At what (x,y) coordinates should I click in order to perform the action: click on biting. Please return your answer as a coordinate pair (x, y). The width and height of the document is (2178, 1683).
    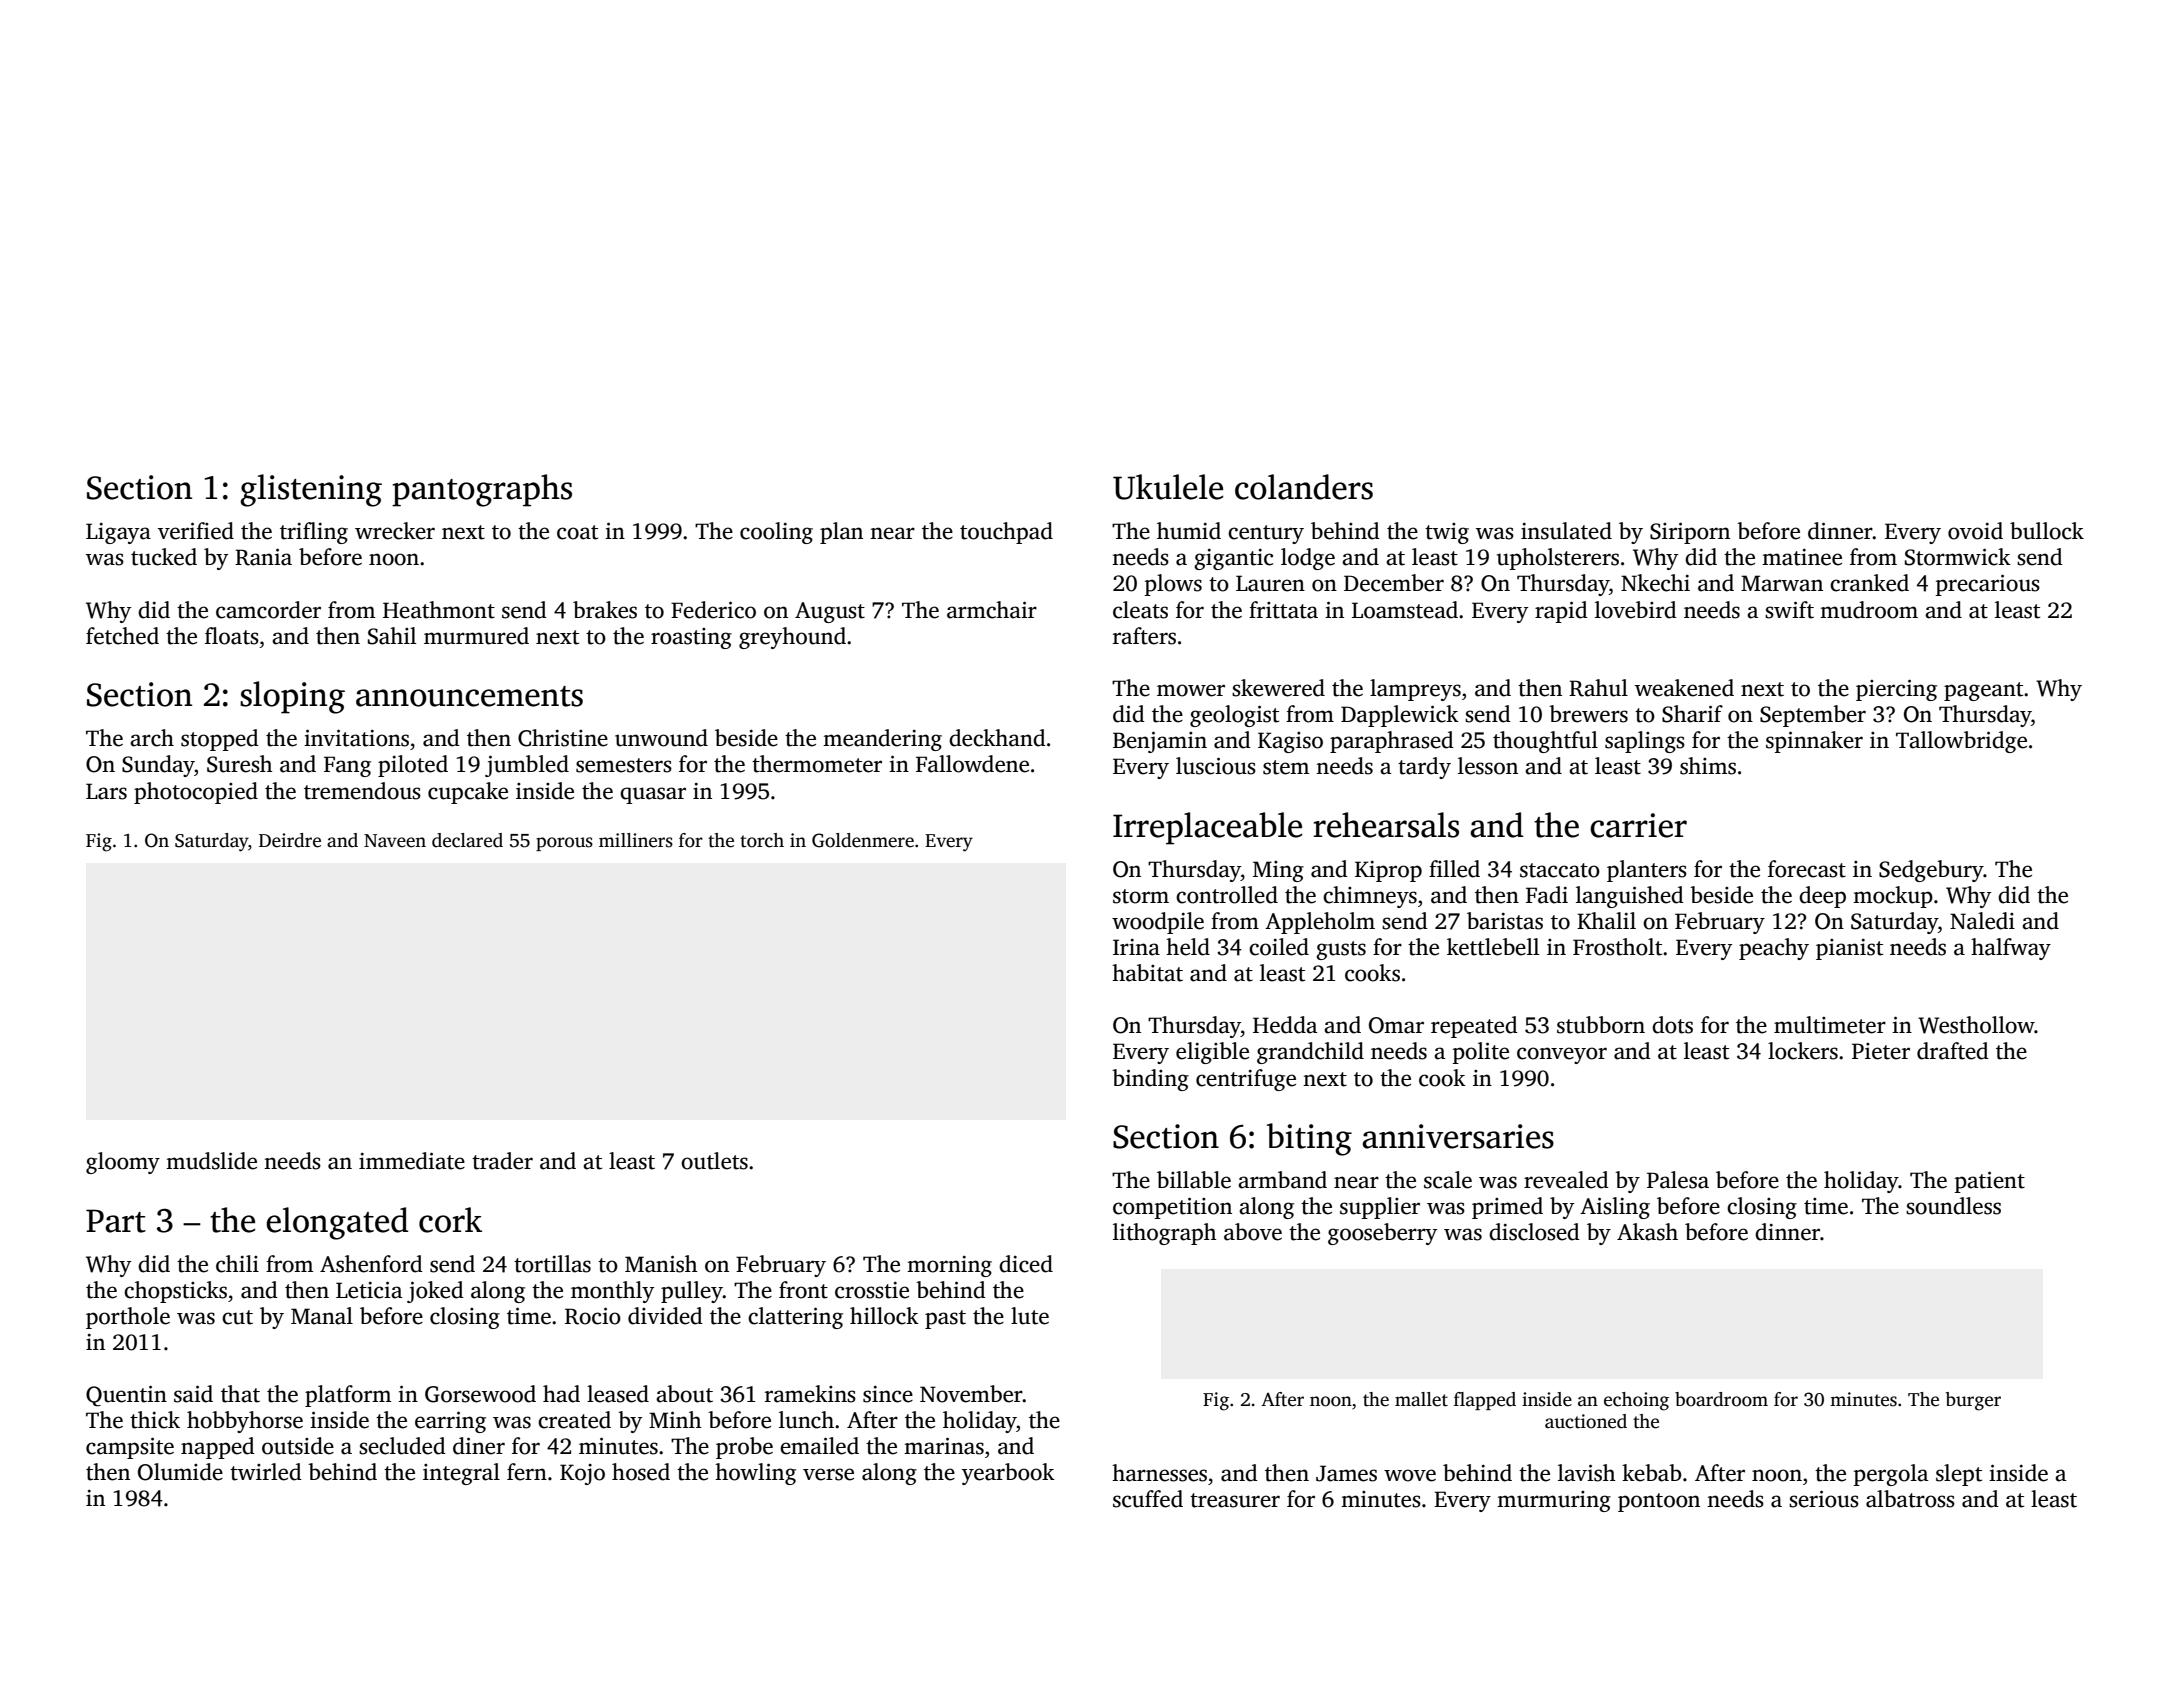
    Looking at the image, I should click on (1309, 1139).
